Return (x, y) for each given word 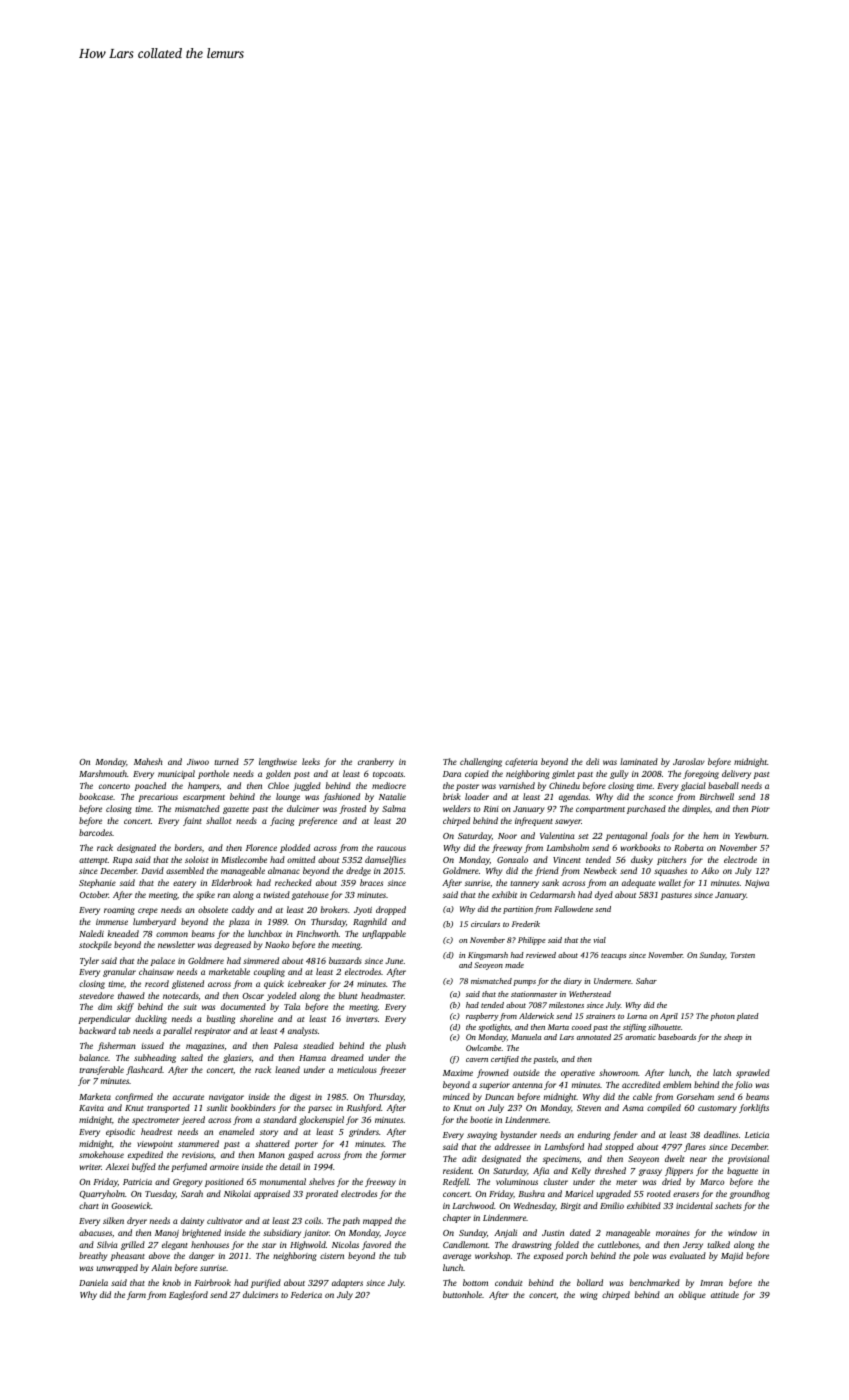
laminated (639, 761)
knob (171, 1282)
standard (280, 1119)
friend (547, 871)
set (583, 836)
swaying (482, 1136)
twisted (276, 894)
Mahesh (148, 761)
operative (578, 1074)
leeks (311, 761)
